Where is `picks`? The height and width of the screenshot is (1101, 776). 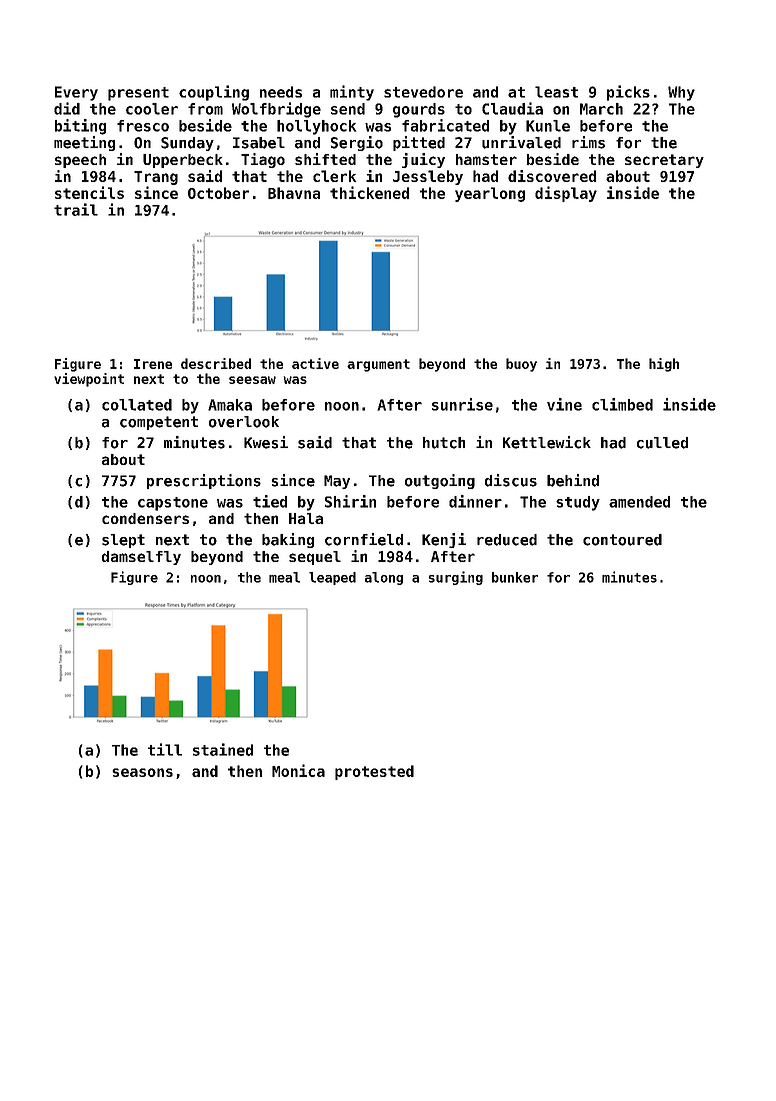 picks is located at coordinates (628, 93).
